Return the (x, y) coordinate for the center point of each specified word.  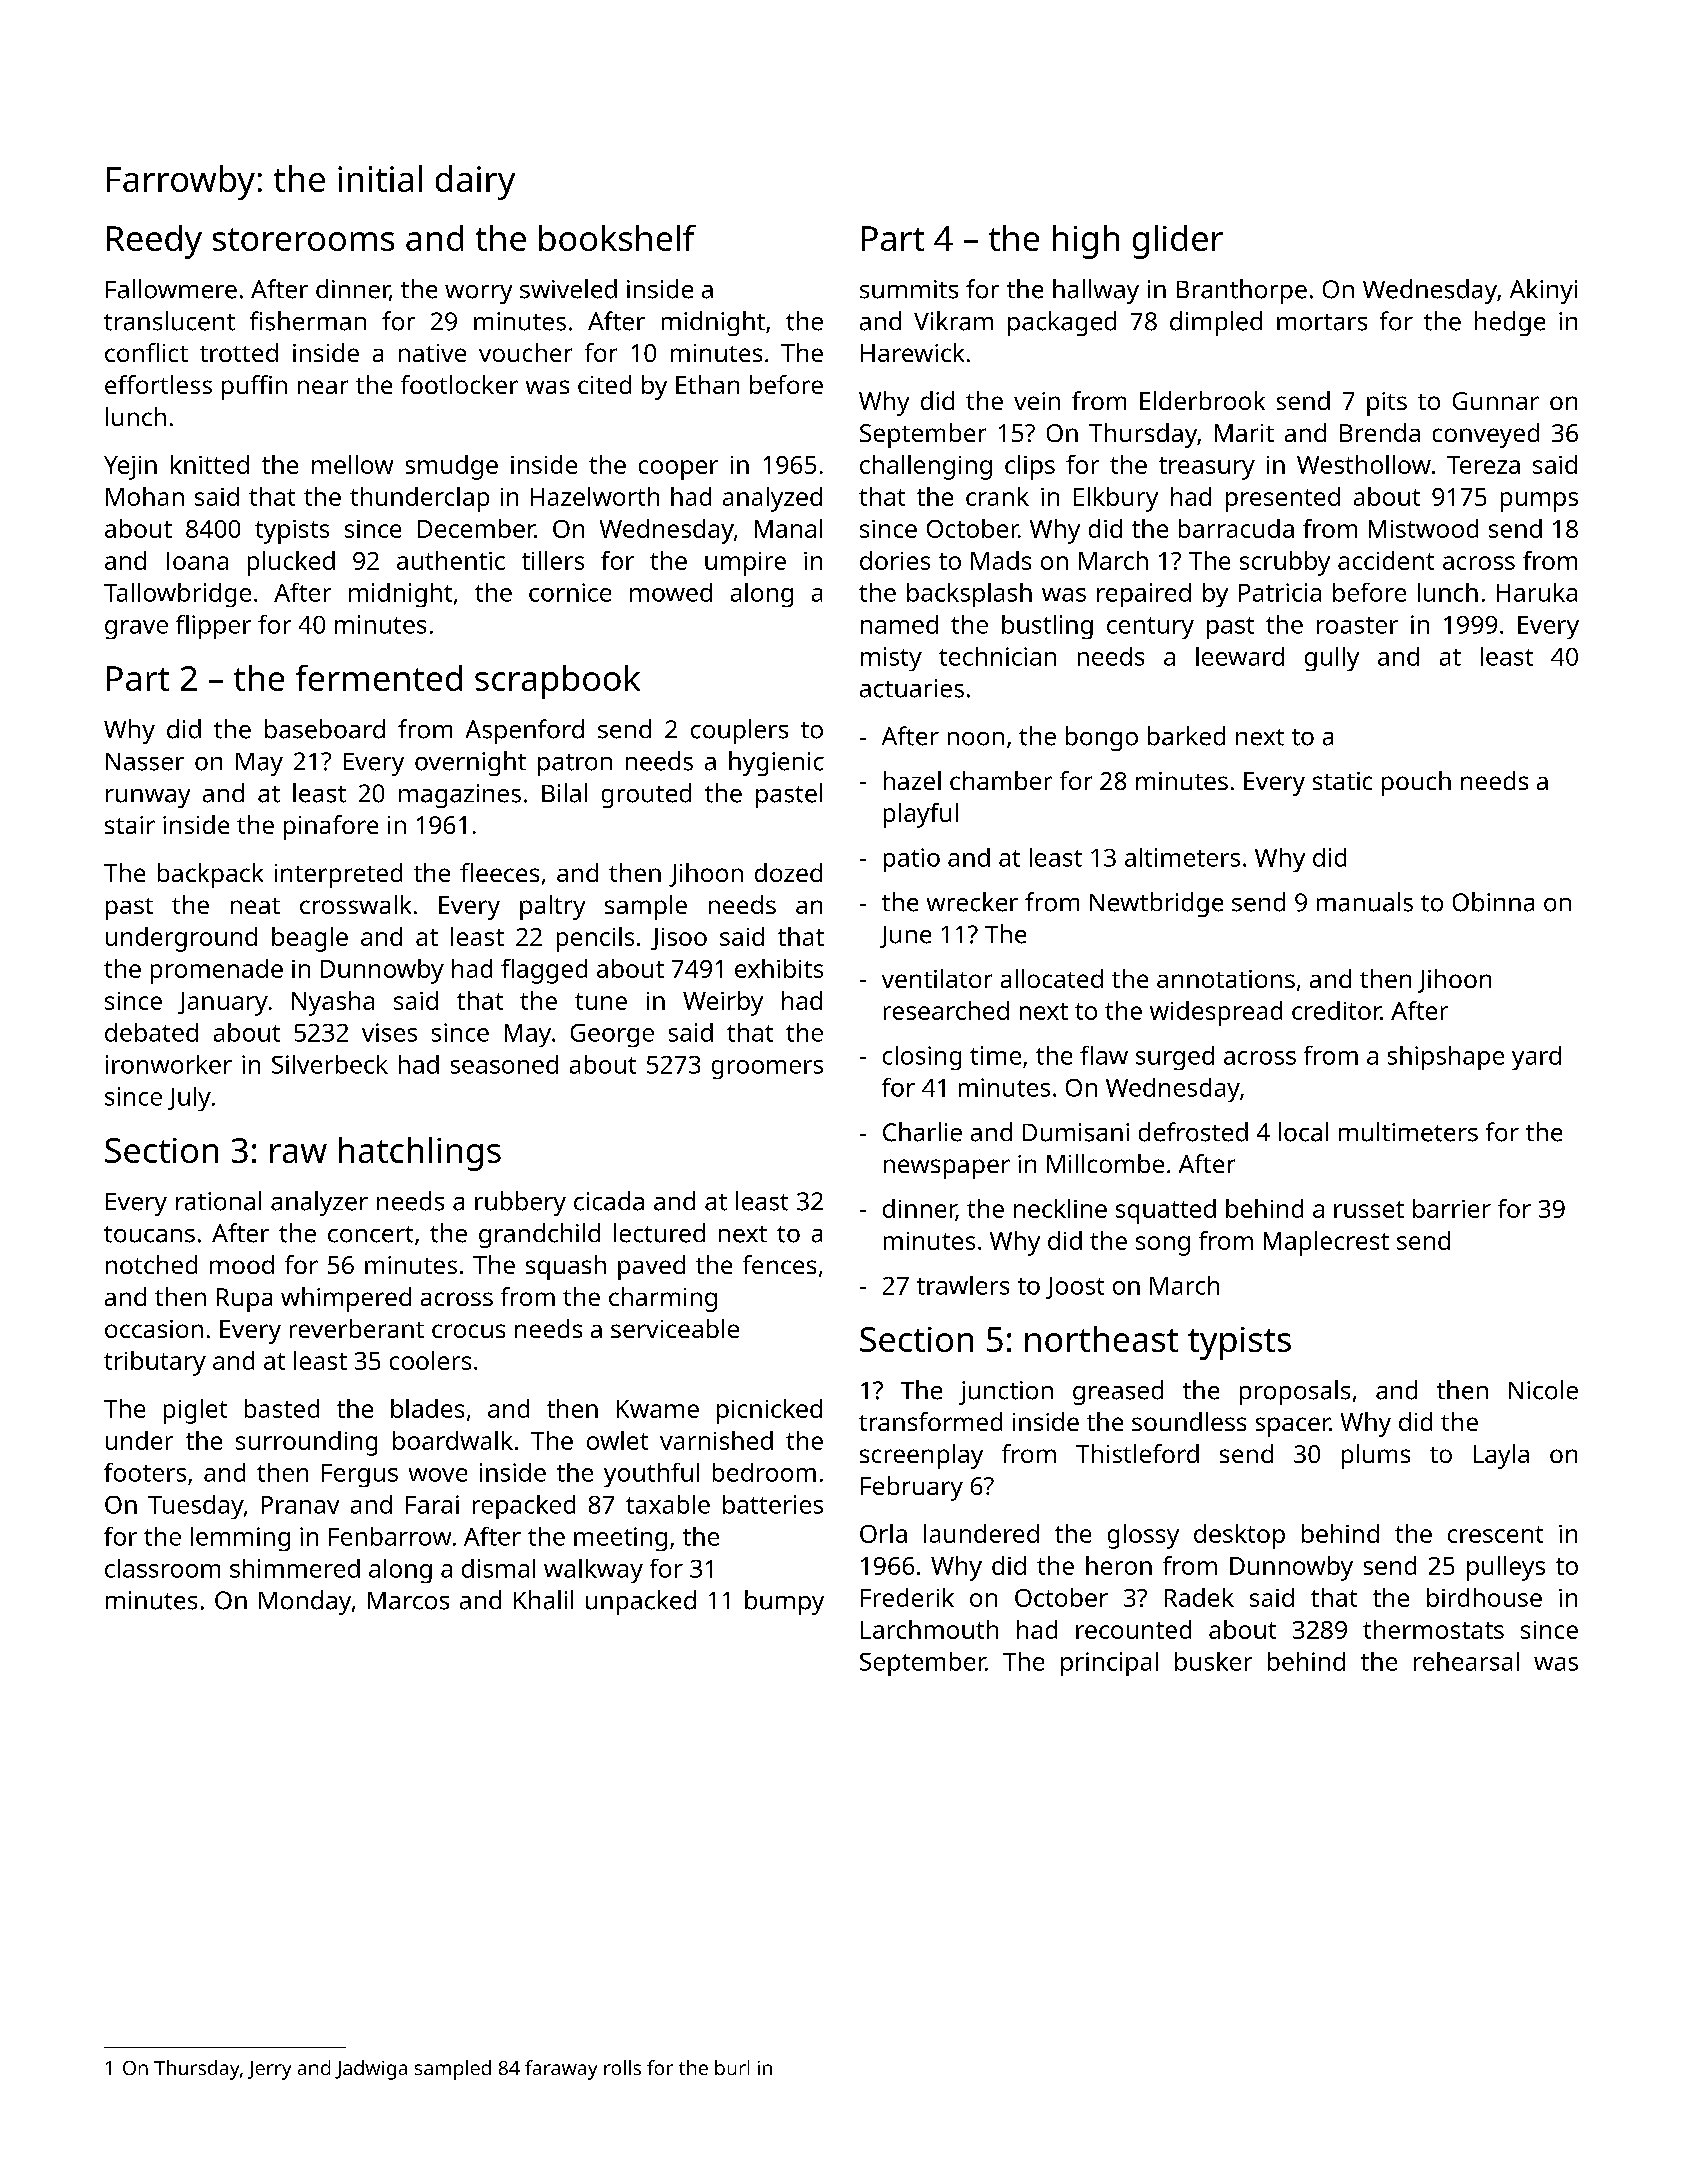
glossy (1143, 1536)
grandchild (539, 1235)
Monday (305, 1602)
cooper (678, 470)
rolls (622, 2067)
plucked (291, 563)
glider (1178, 242)
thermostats (1433, 1629)
